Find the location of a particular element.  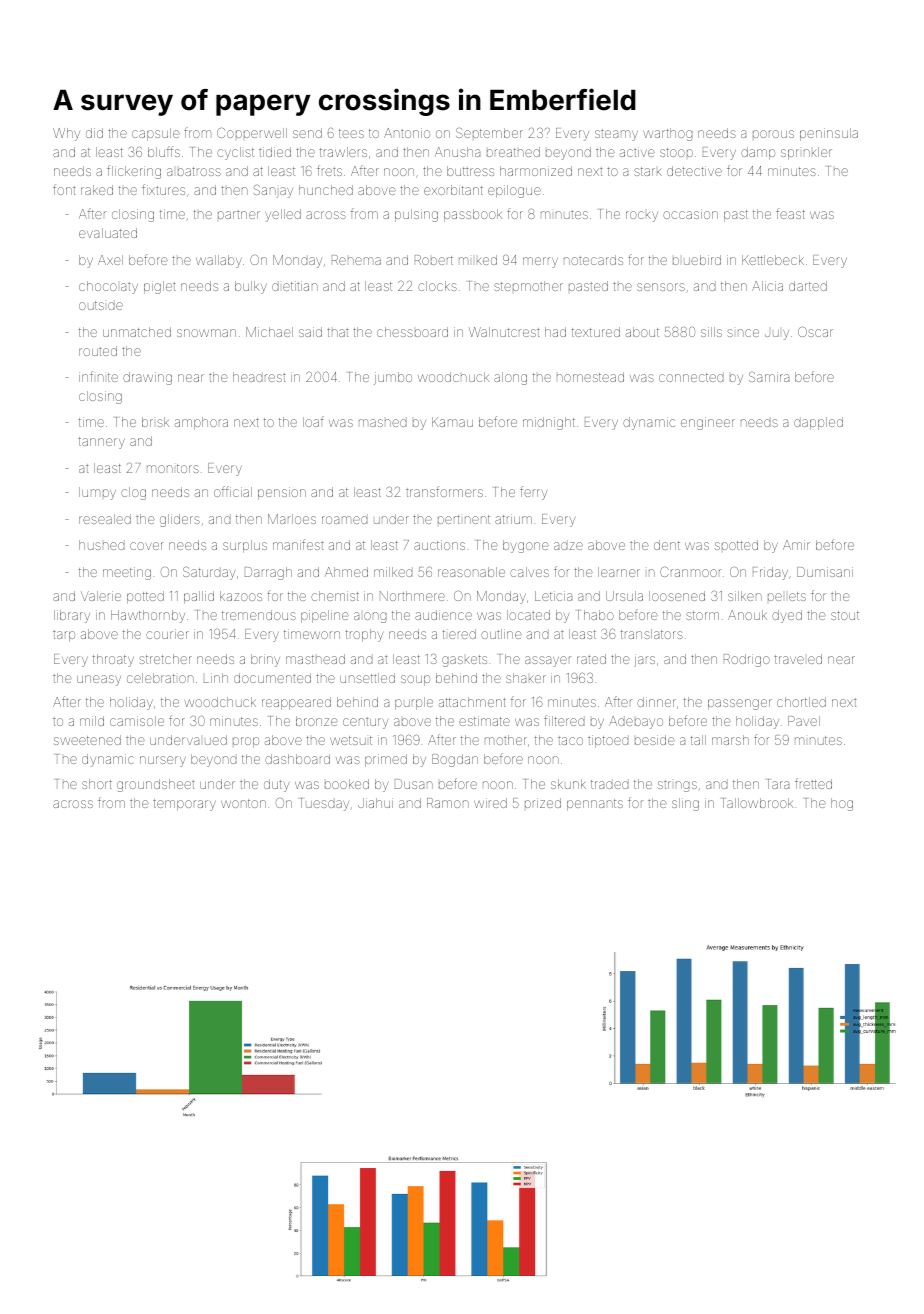

piglet is located at coordinates (160, 287).
